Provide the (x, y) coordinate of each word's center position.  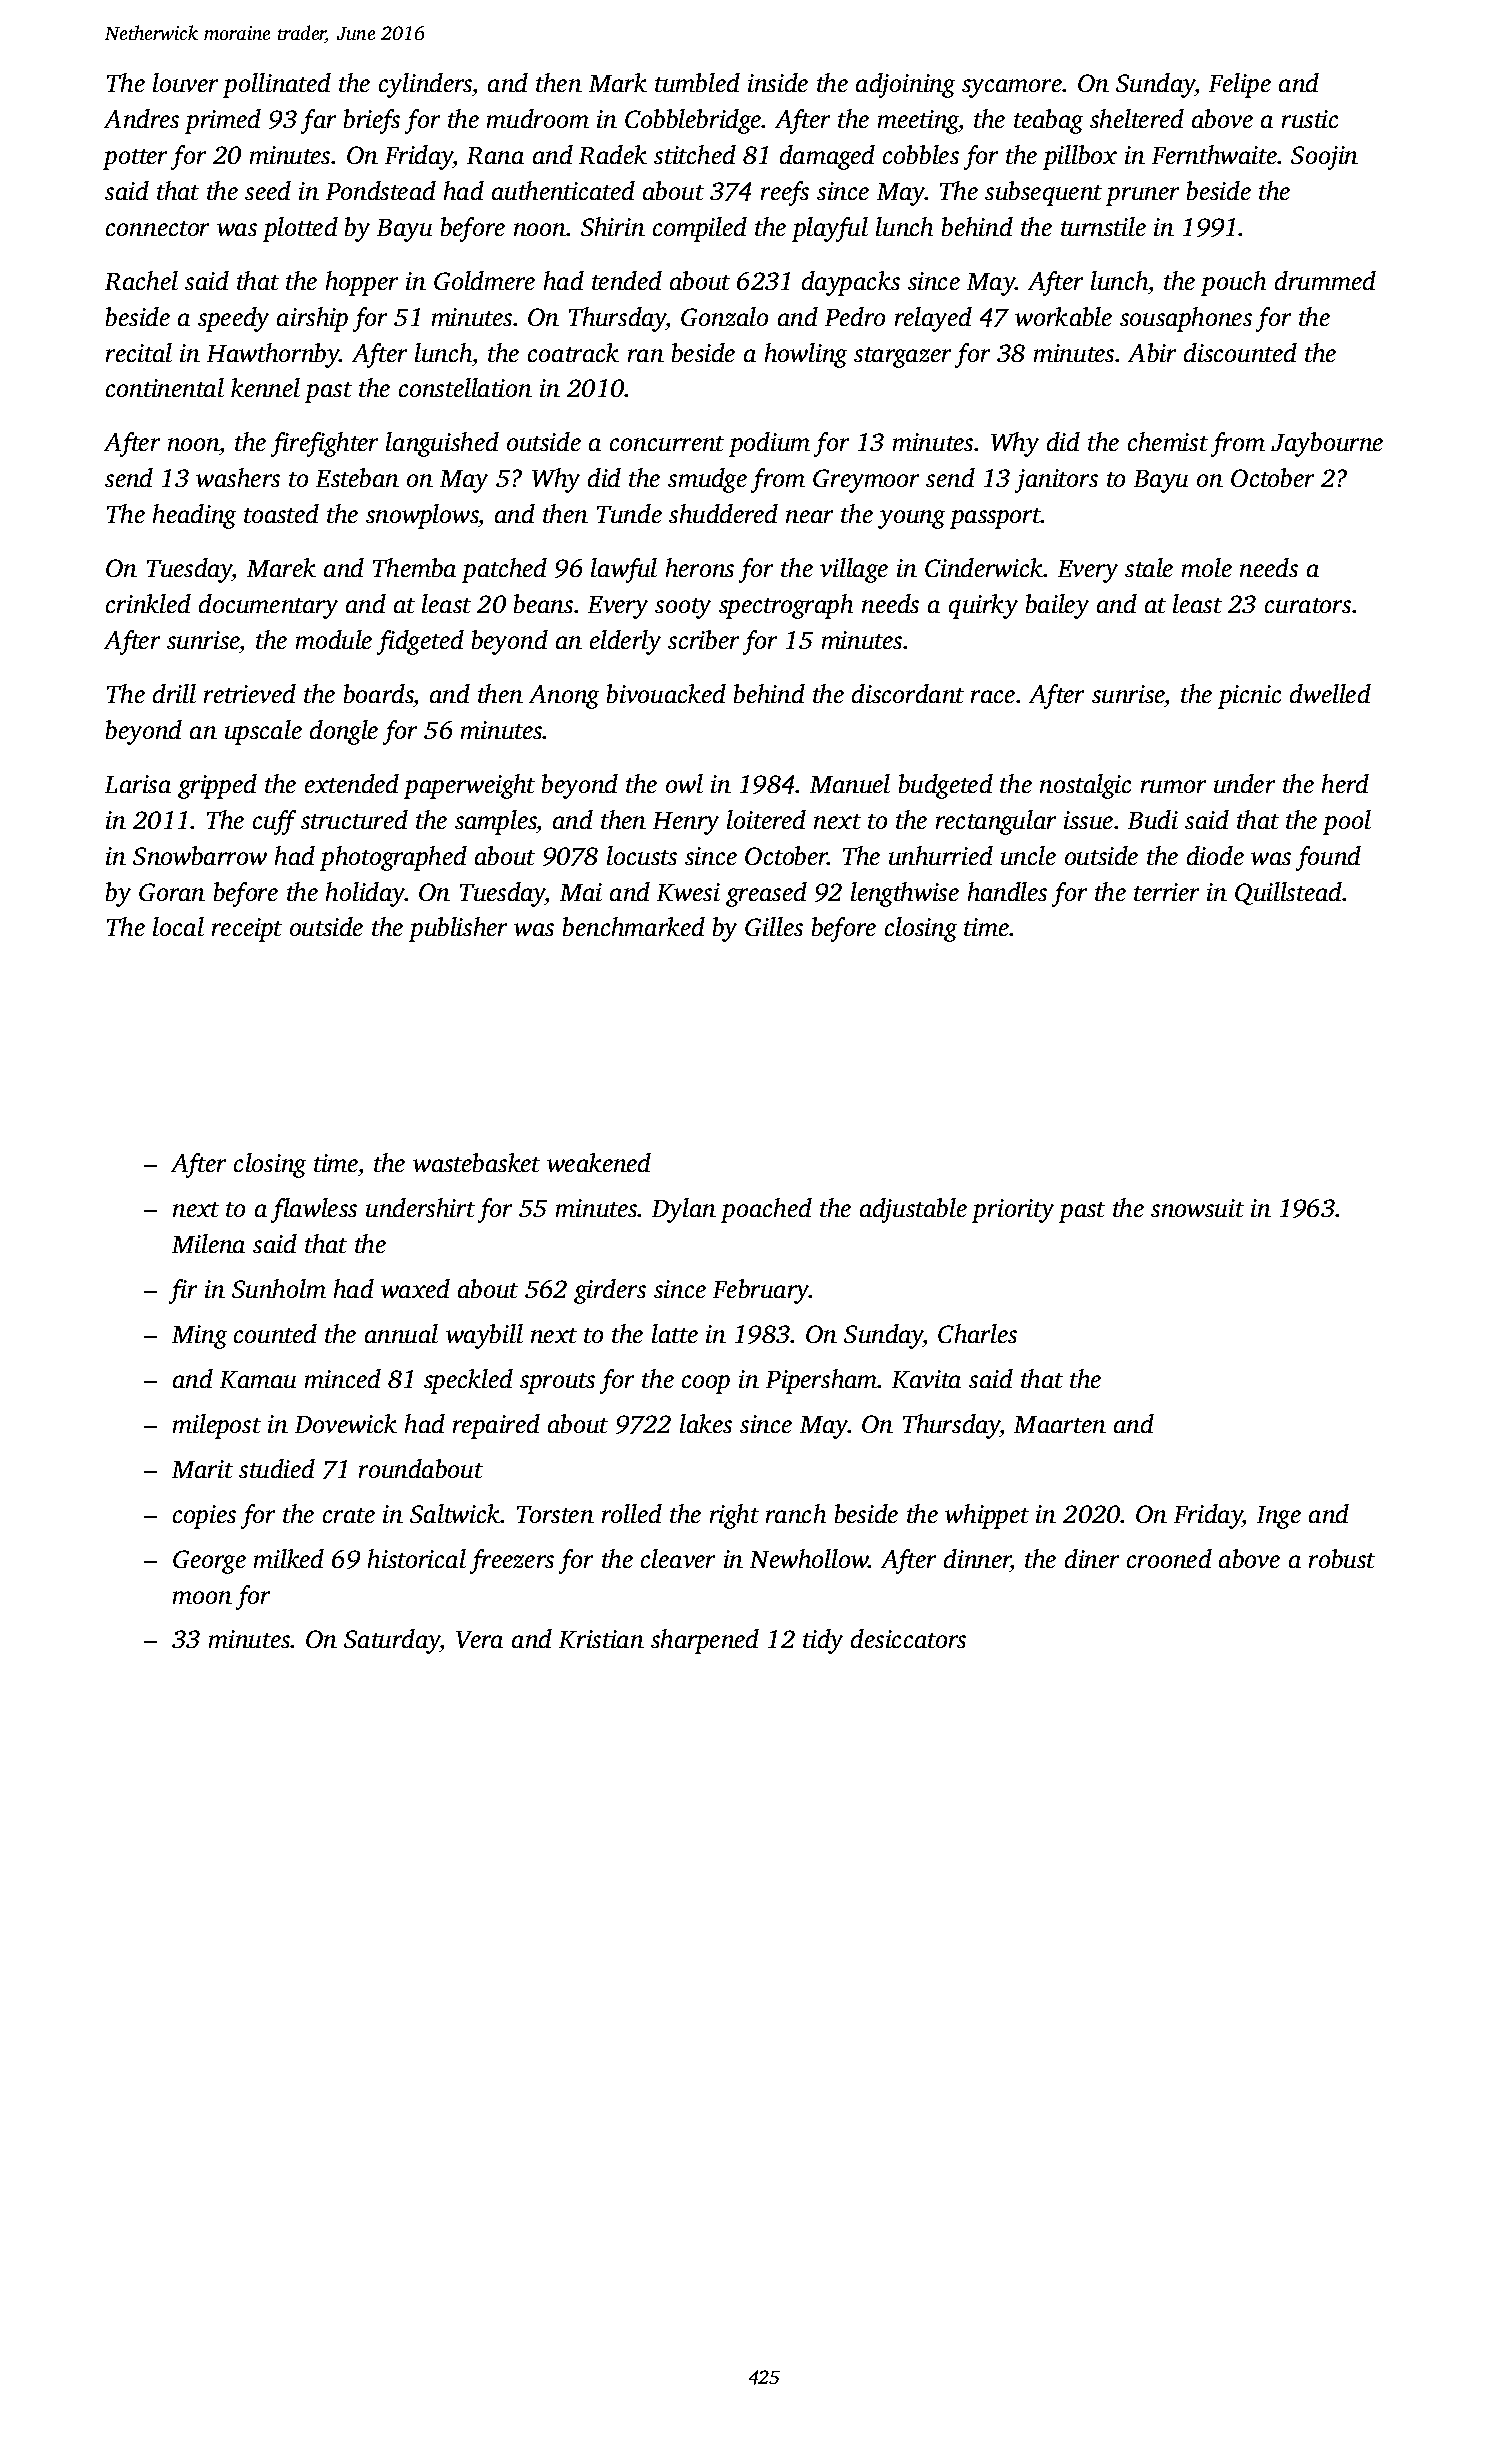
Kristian (601, 1639)
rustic (1310, 119)
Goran (172, 892)
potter (135, 159)
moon (202, 1597)
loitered (766, 819)
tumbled (697, 82)
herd (1345, 783)
